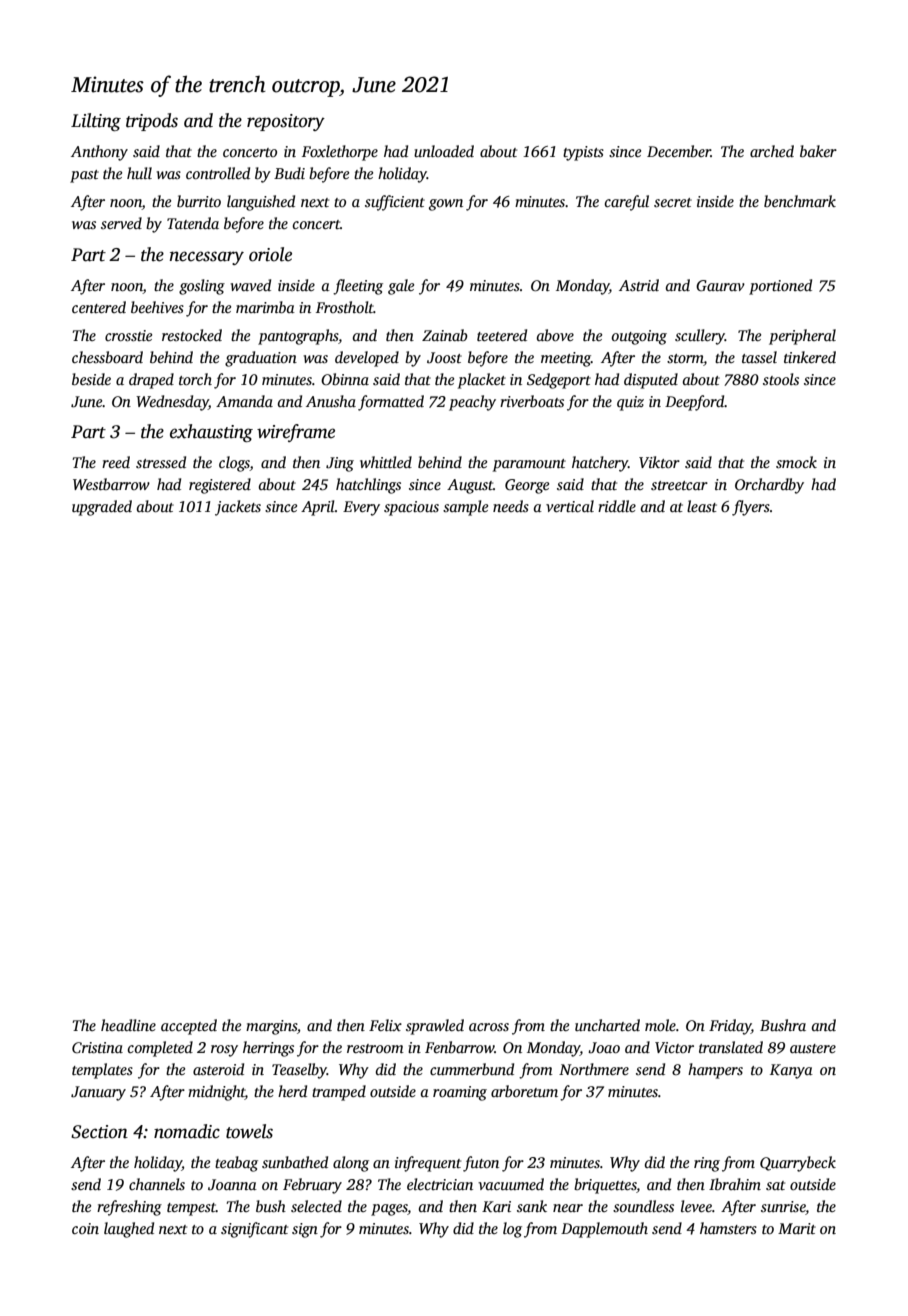  I want to click on Deepford, so click(695, 403).
